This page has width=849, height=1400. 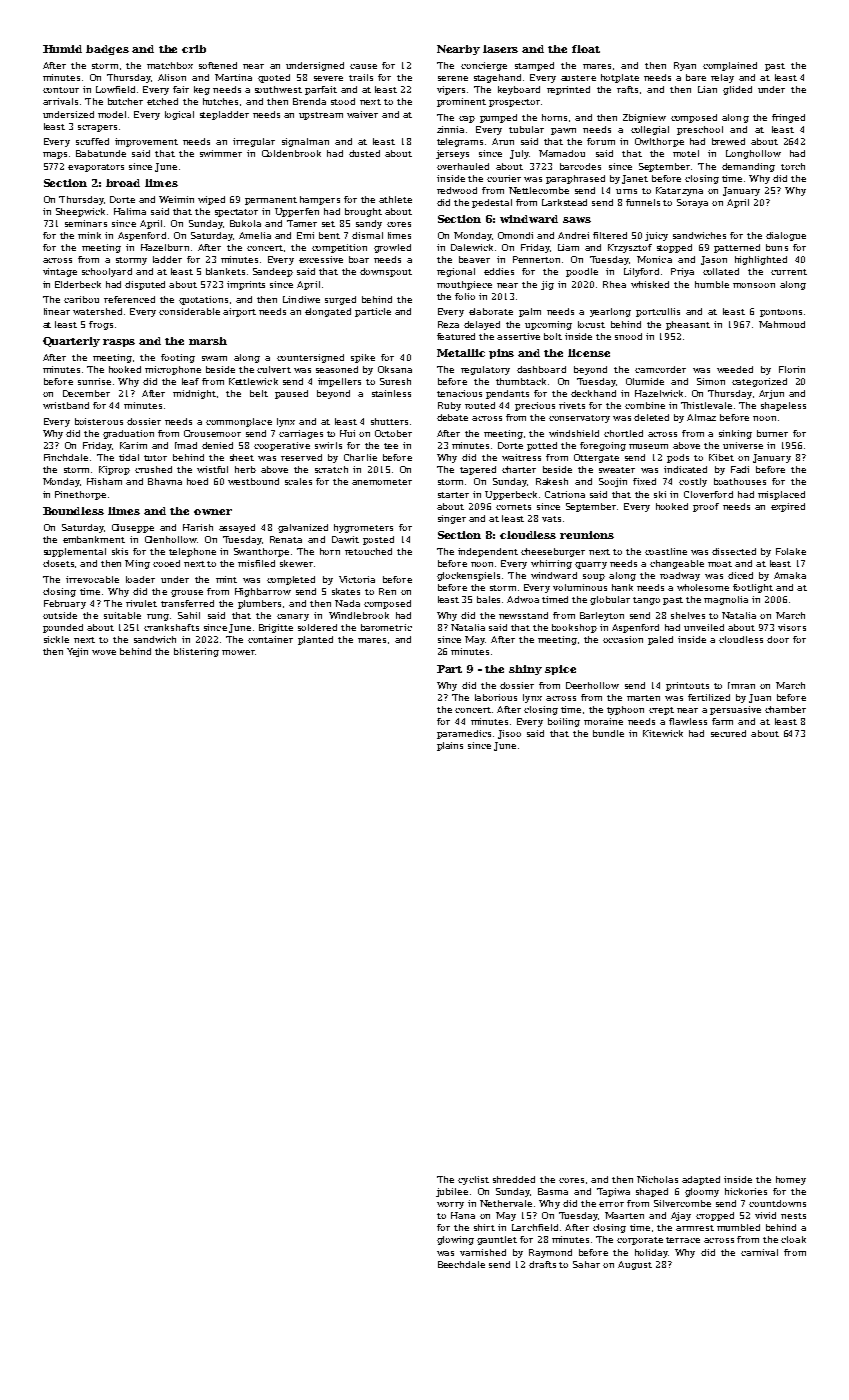 I want to click on jubilee, so click(x=452, y=1192).
